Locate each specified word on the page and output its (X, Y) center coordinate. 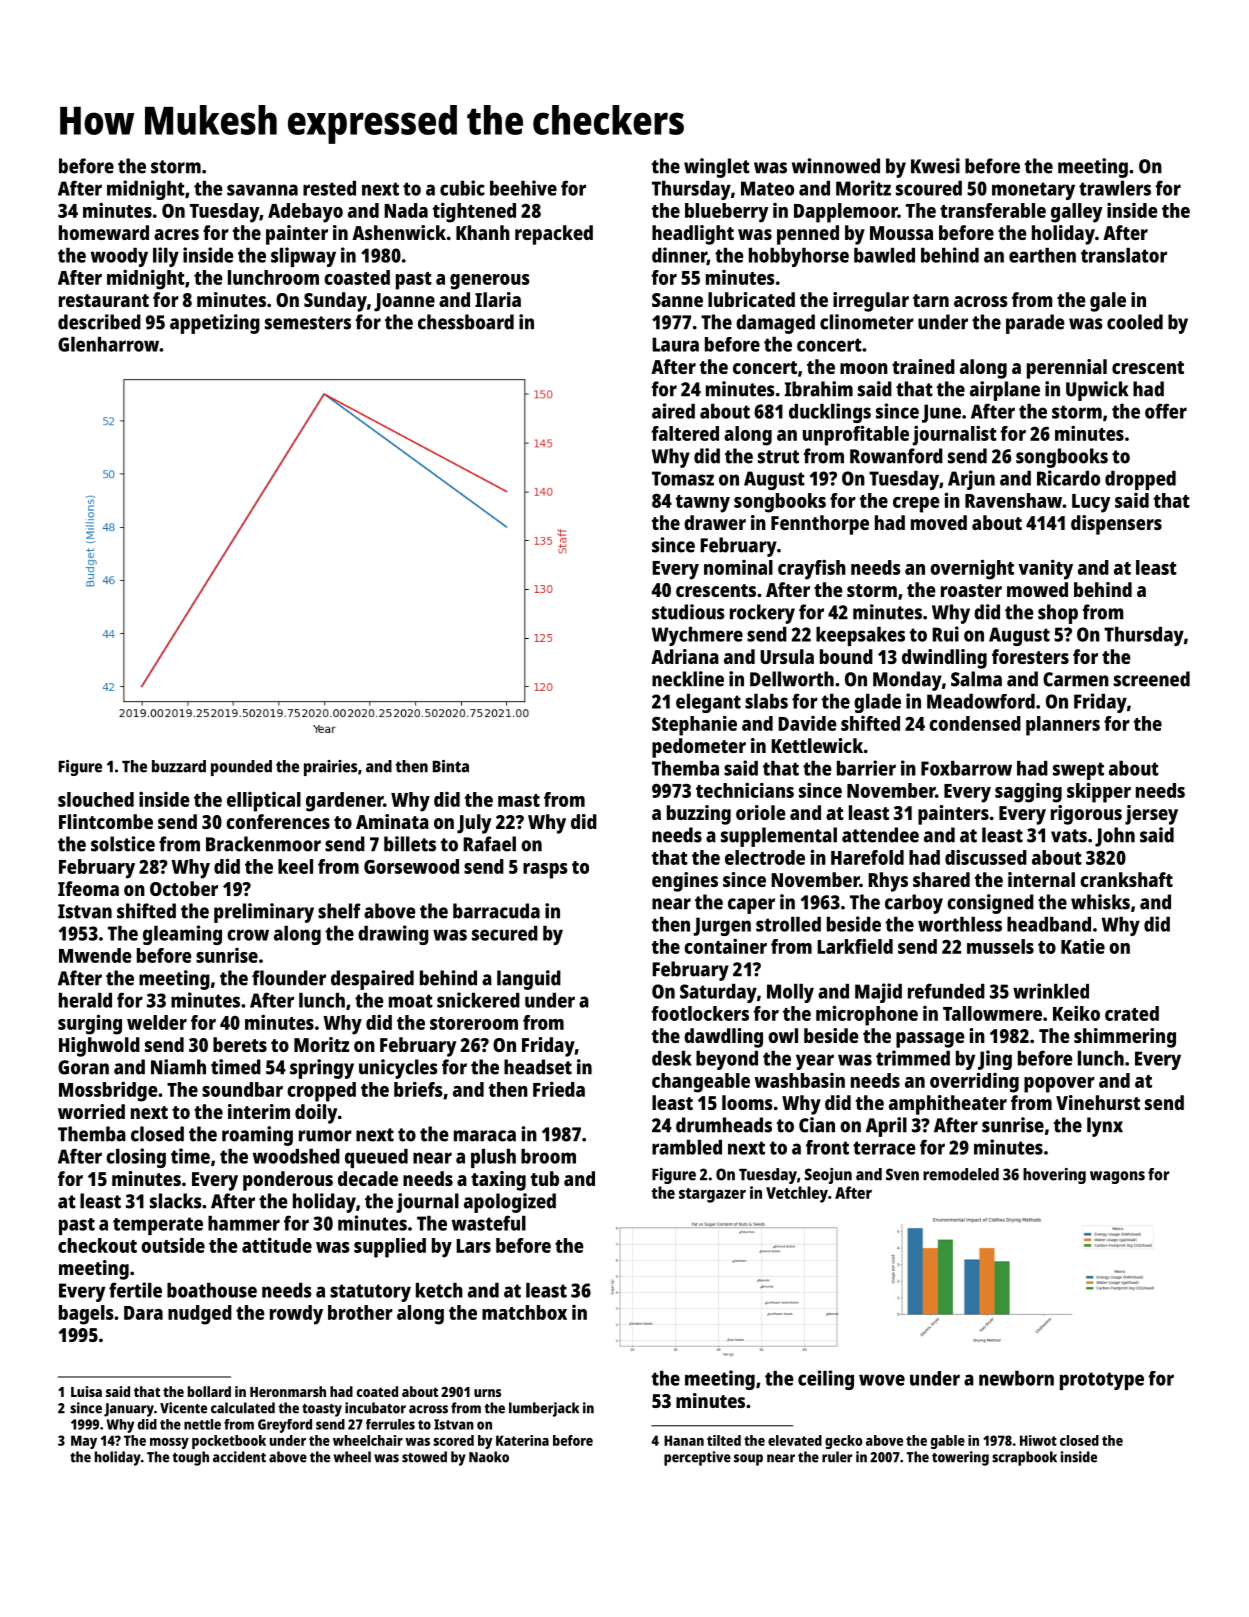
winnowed (836, 166)
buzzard (179, 766)
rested (329, 188)
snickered (478, 1000)
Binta (451, 766)
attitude (277, 1245)
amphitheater (948, 1105)
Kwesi (935, 166)
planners (1063, 726)
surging (90, 1024)
